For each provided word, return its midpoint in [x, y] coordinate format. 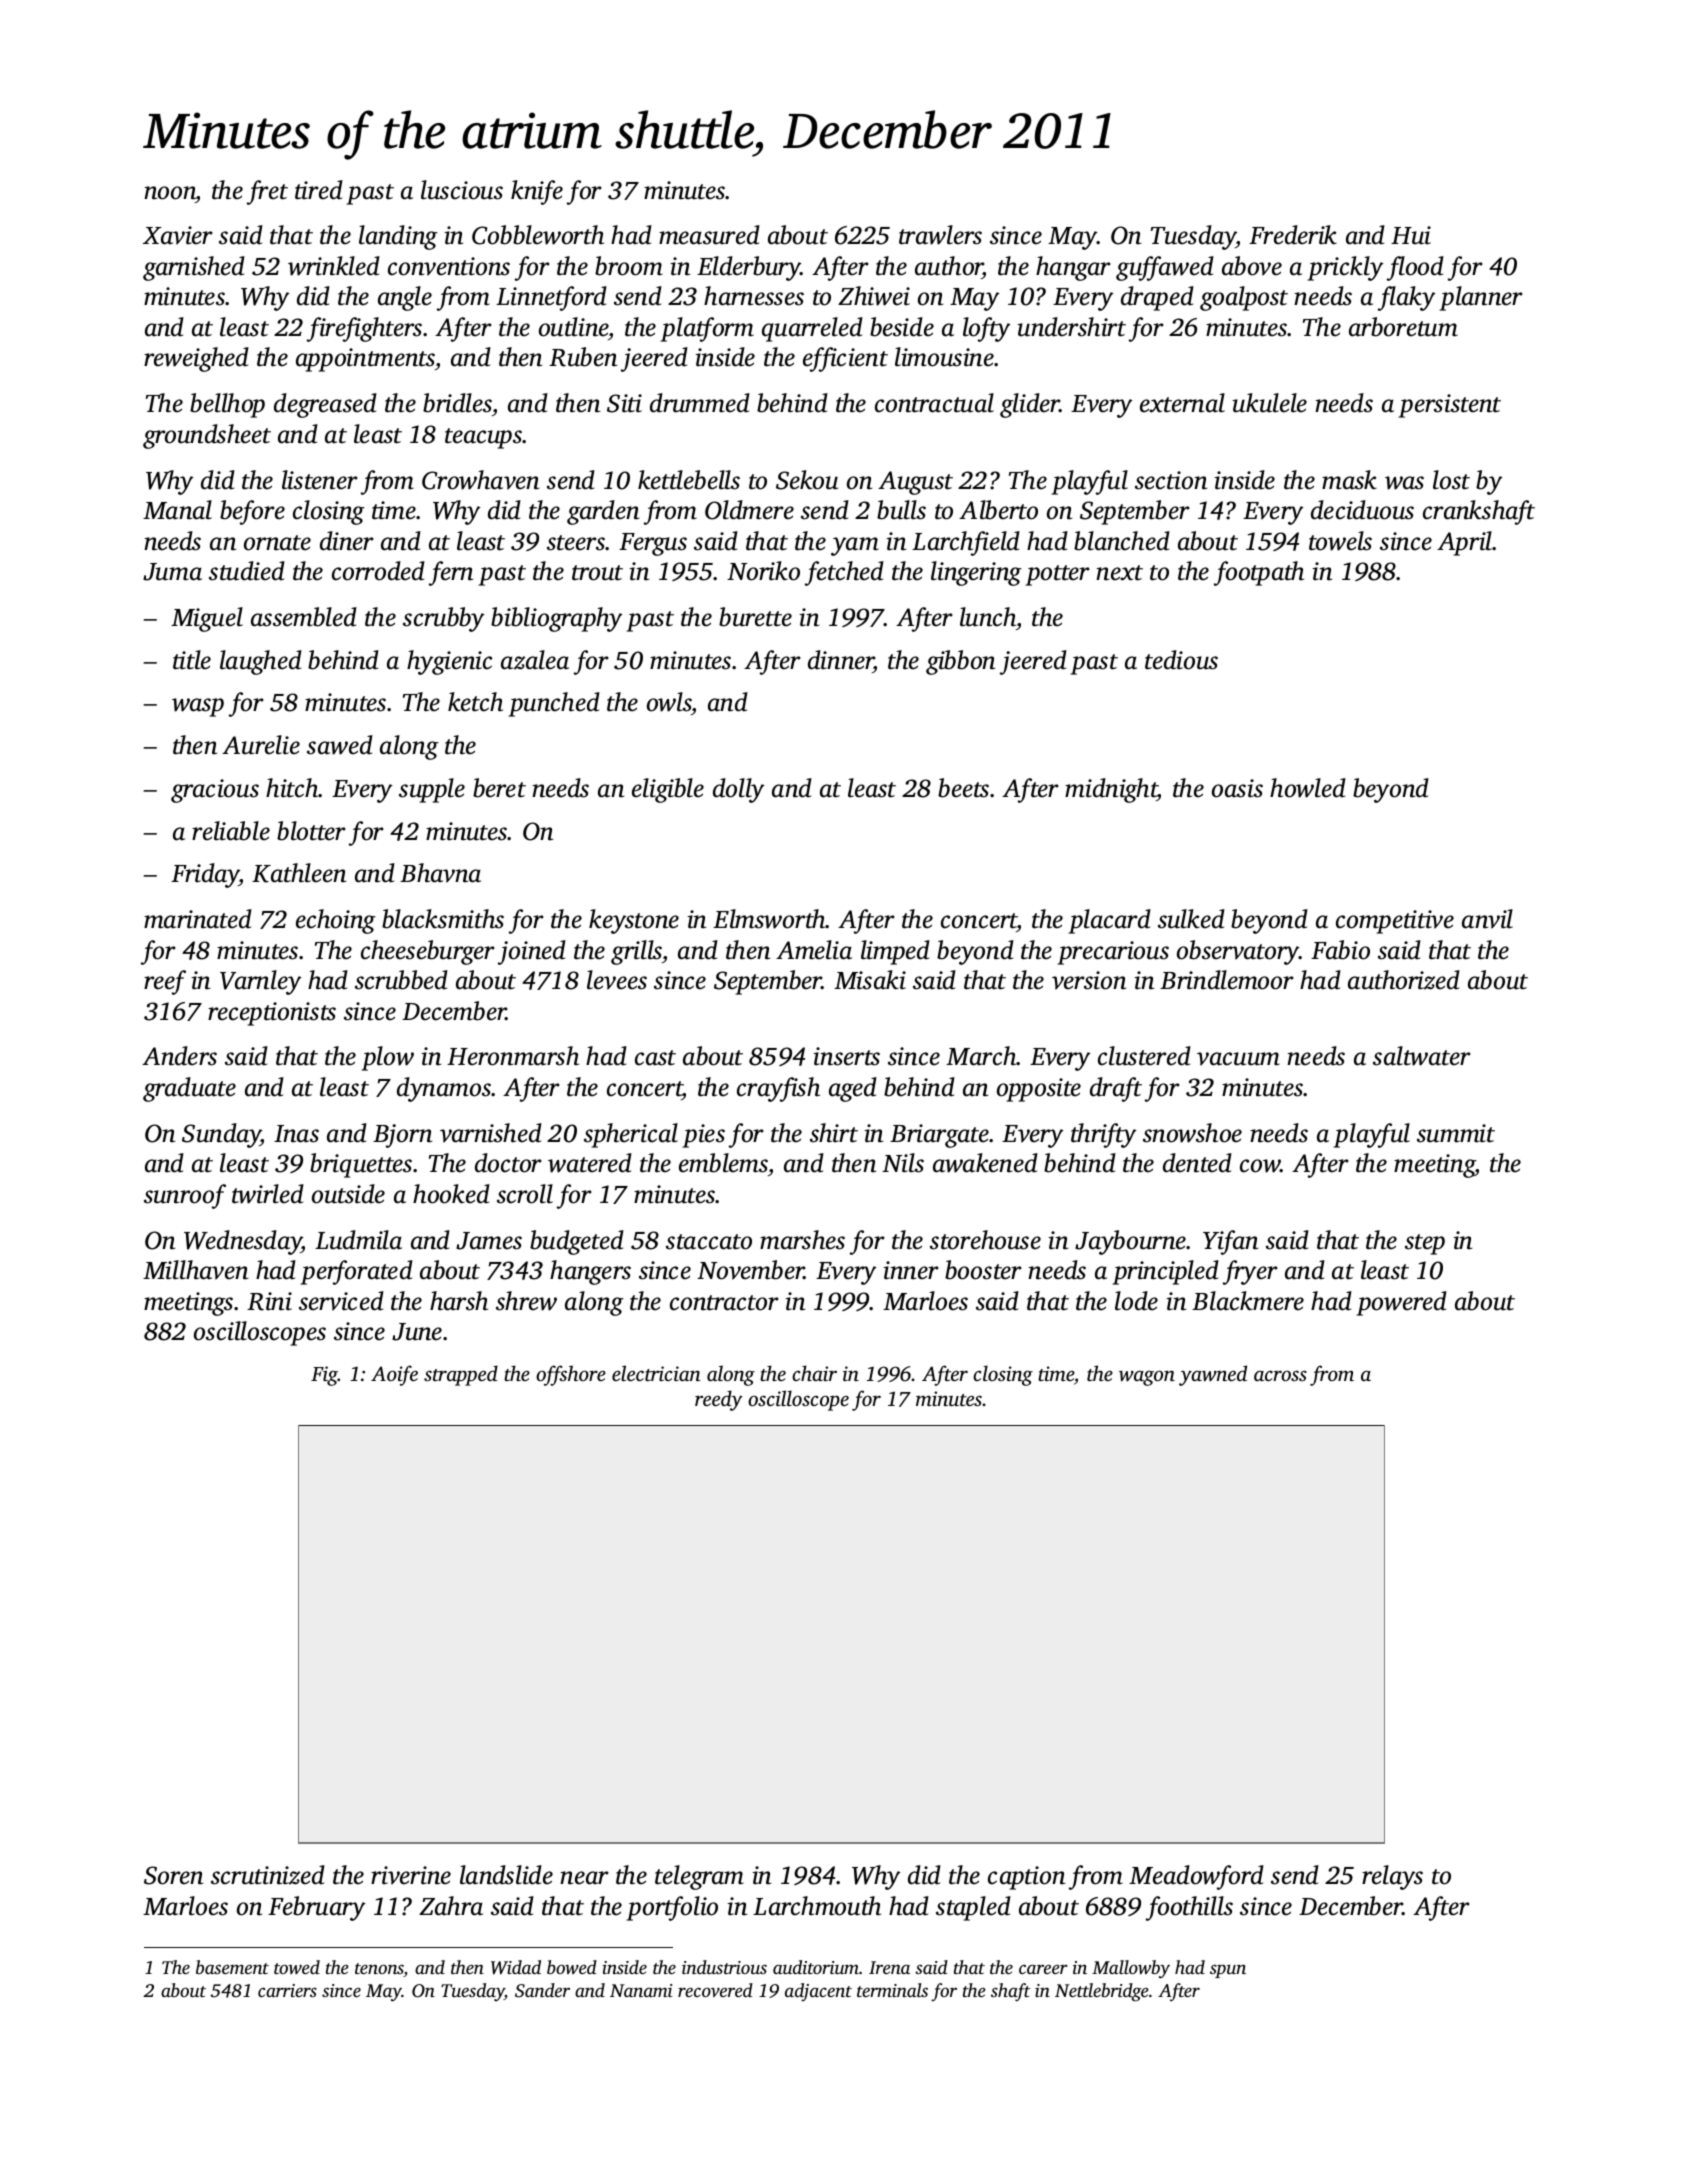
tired [319, 190]
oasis [1237, 788]
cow [1260, 1166]
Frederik [1293, 235]
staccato [709, 1242]
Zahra [451, 1906]
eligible [668, 790]
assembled [304, 617]
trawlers [940, 235]
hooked [451, 1194]
